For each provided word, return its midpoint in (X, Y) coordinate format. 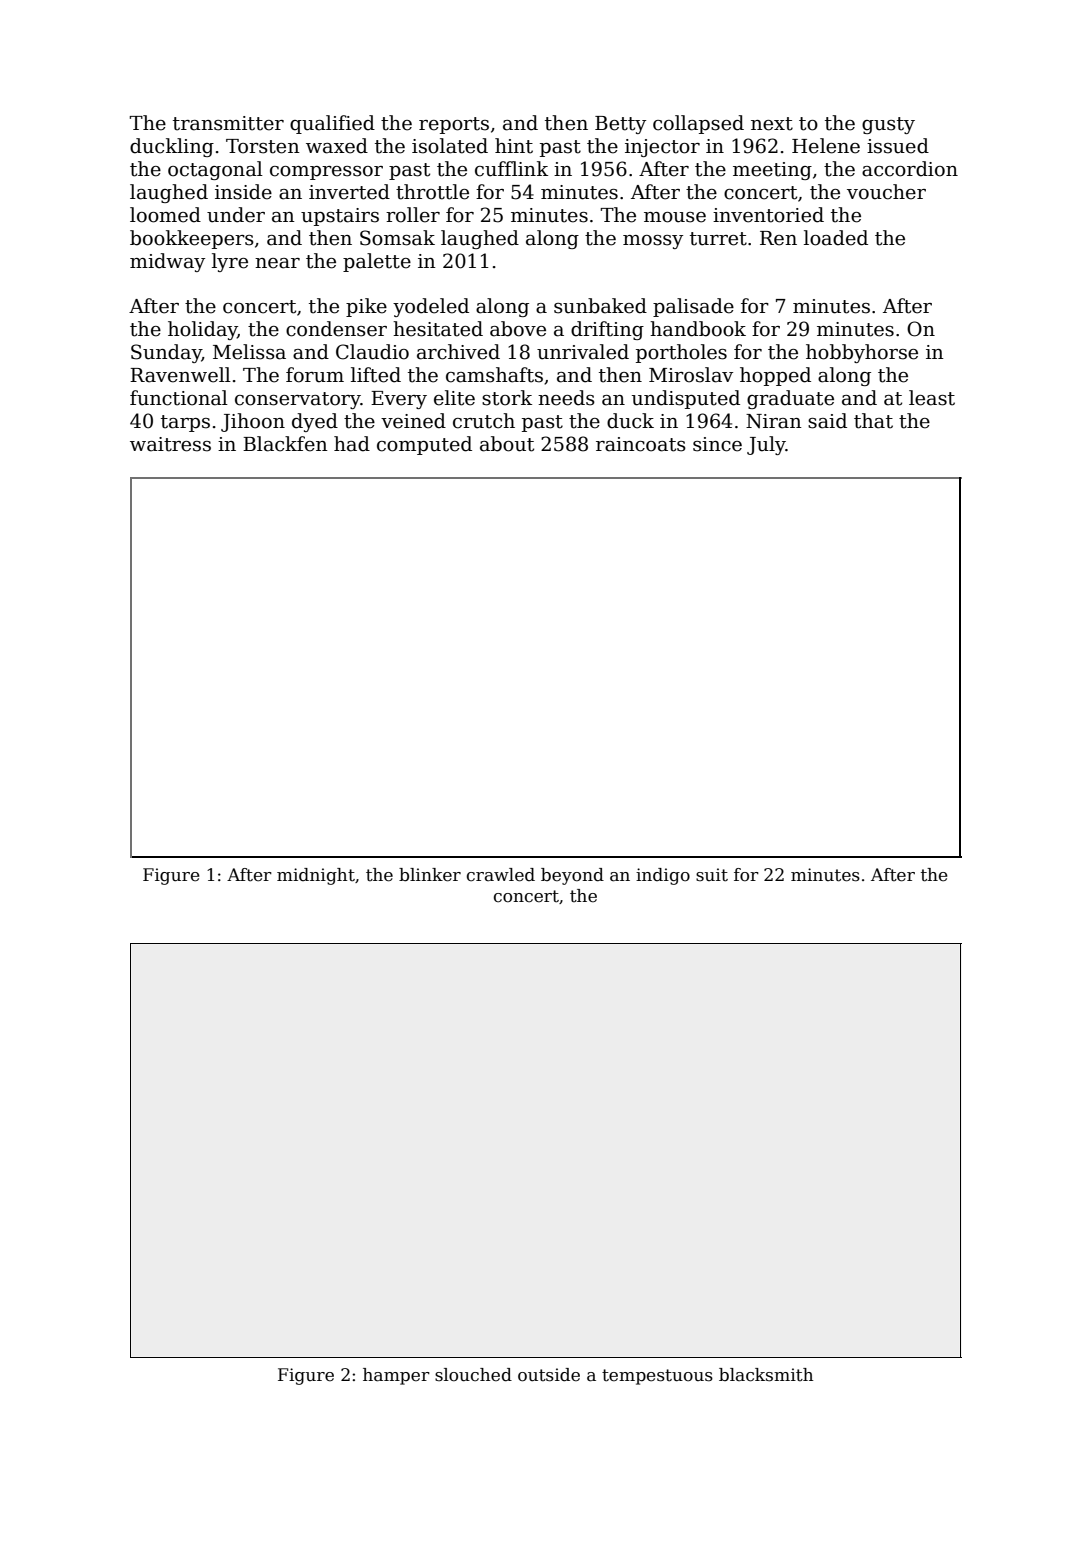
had (352, 444)
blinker (430, 875)
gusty (888, 125)
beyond (572, 876)
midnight (316, 876)
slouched (473, 1375)
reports (454, 125)
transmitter (228, 123)
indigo (663, 876)
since (717, 444)
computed (424, 445)
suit (712, 875)
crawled (501, 875)
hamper (396, 1376)
